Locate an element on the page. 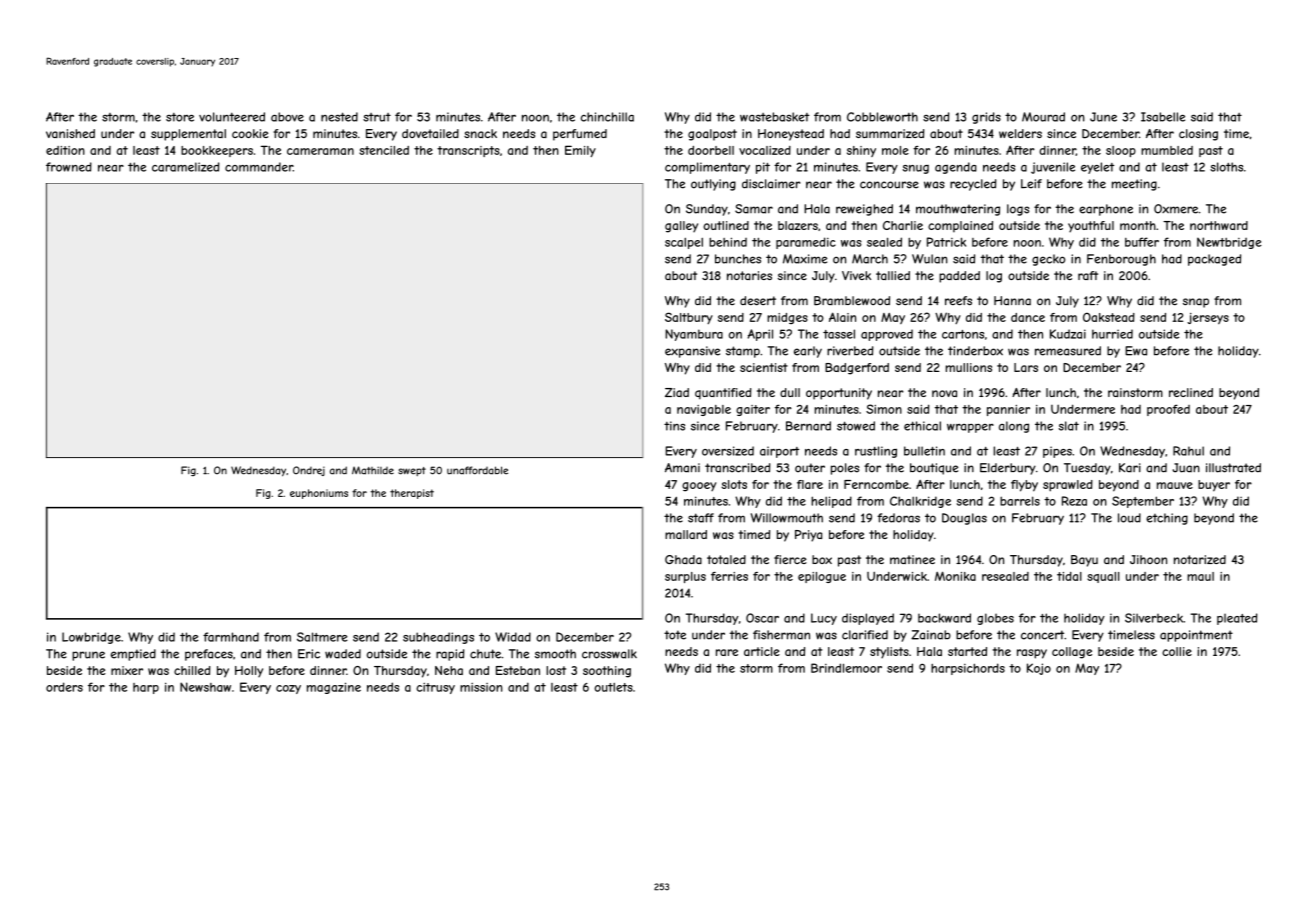 This document has width=1308, height=924. pannier is located at coordinates (1008, 410).
